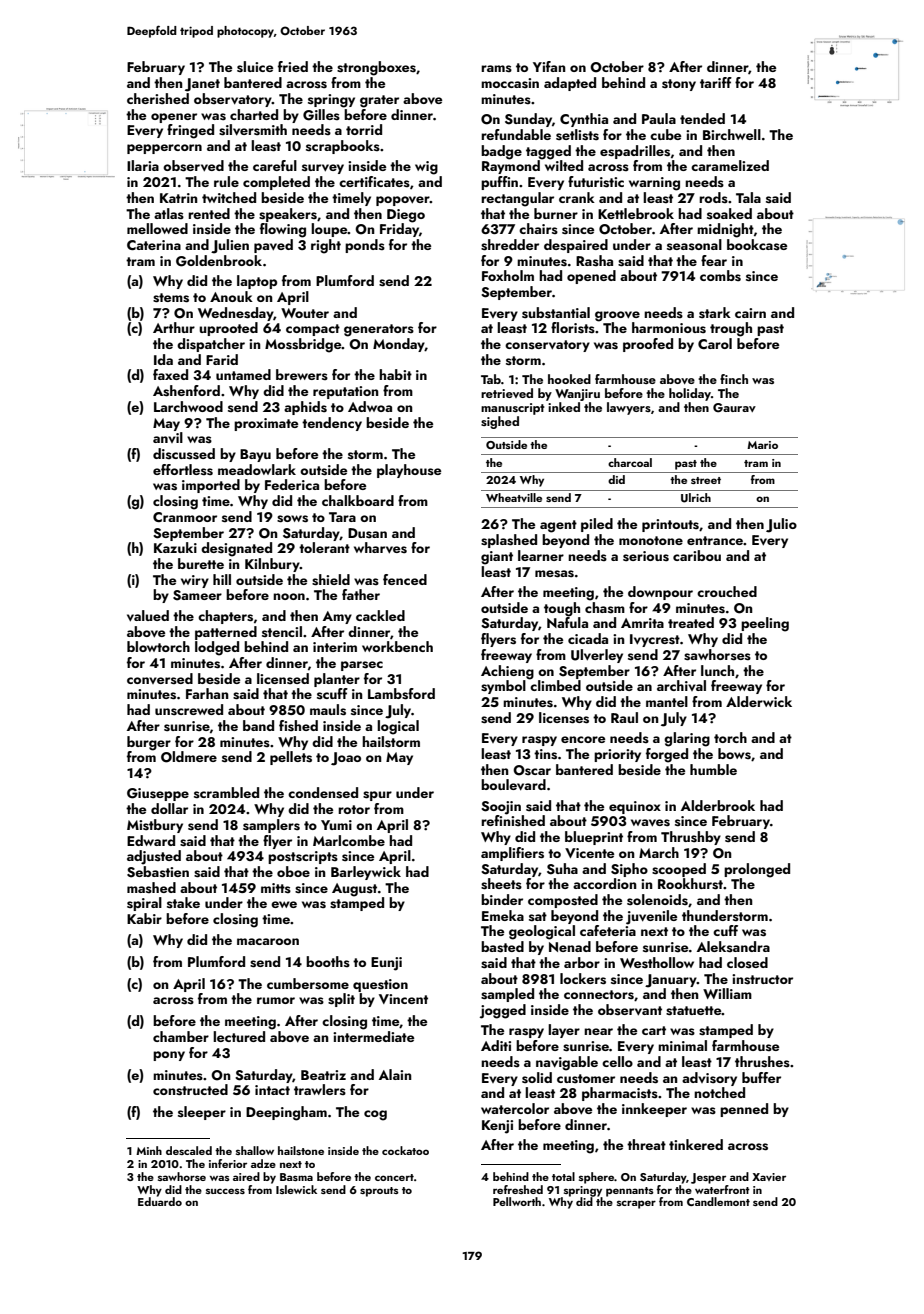  What do you see at coordinates (243, 374) in the page?
I see `untamed` at bounding box center [243, 374].
